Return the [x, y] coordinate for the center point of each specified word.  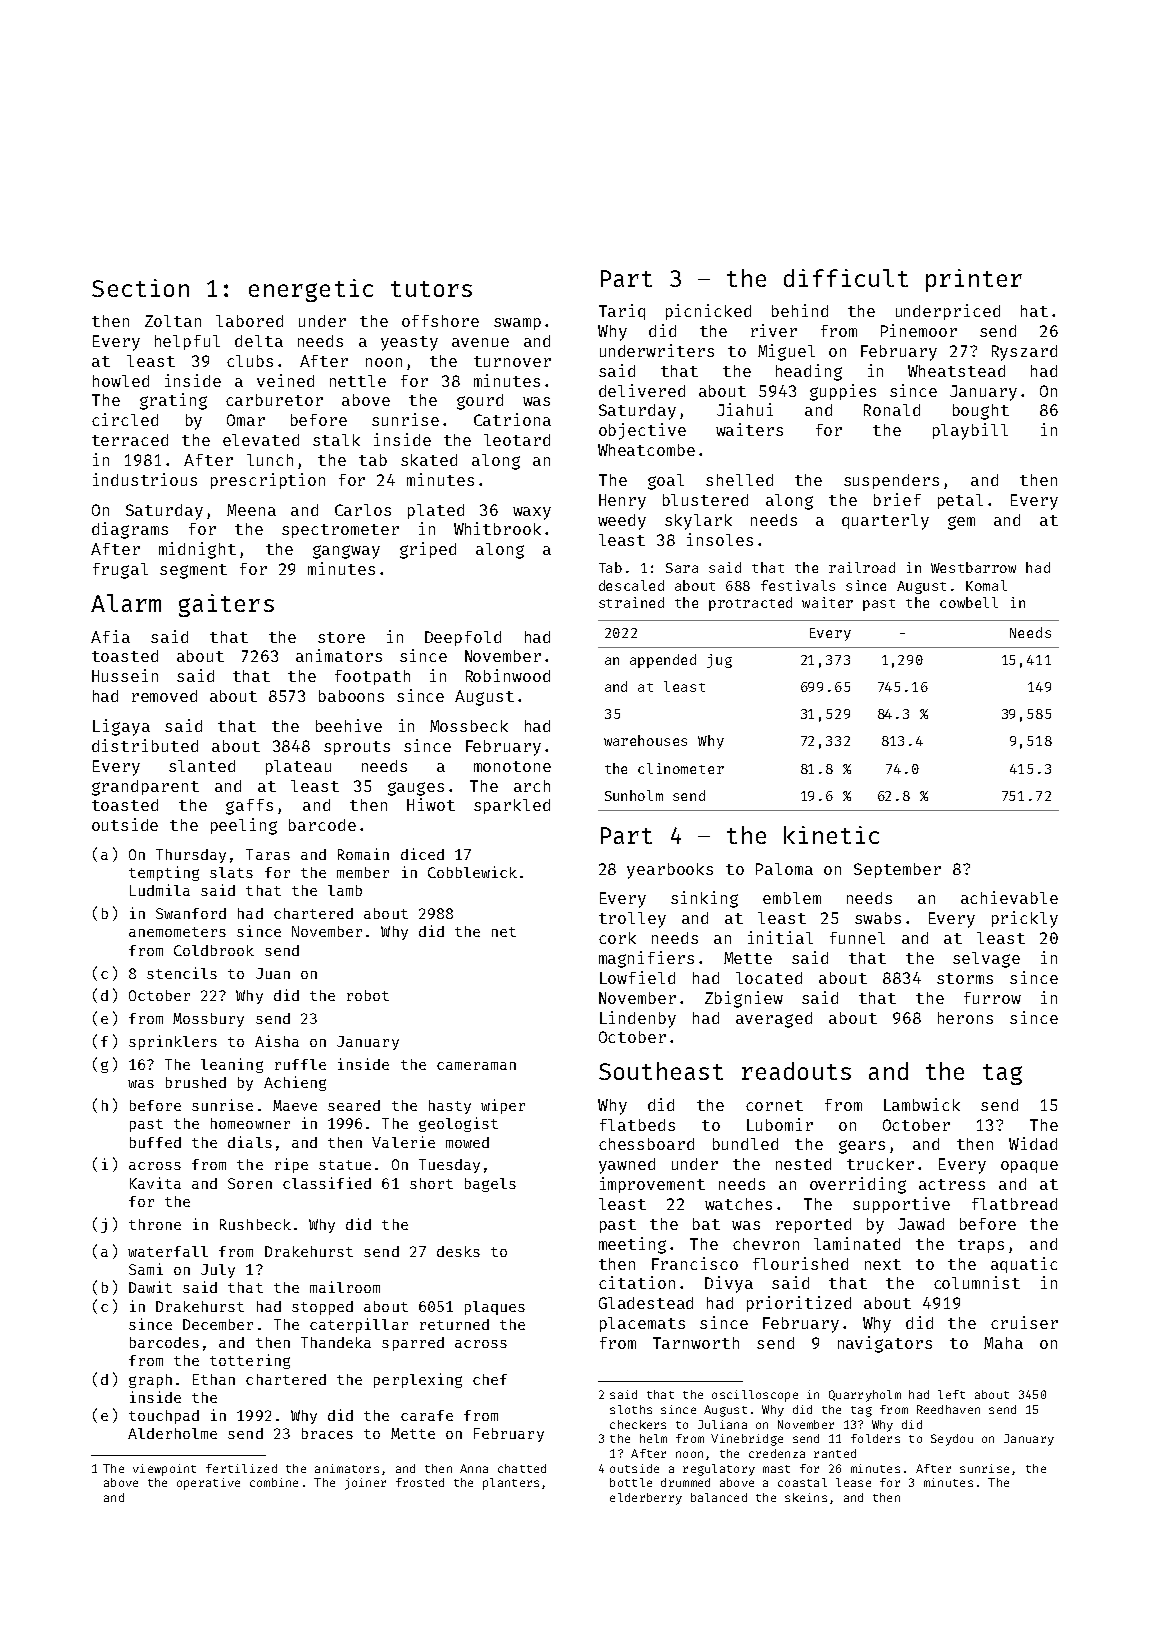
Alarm [126, 603]
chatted [522, 1468]
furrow [992, 998]
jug [719, 661]
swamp [517, 324]
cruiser [1024, 1322]
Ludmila [160, 890]
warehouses [645, 740]
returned [454, 1324]
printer [974, 280]
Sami [146, 1269]
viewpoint [164, 1470]
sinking [704, 899]
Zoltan [173, 321]
